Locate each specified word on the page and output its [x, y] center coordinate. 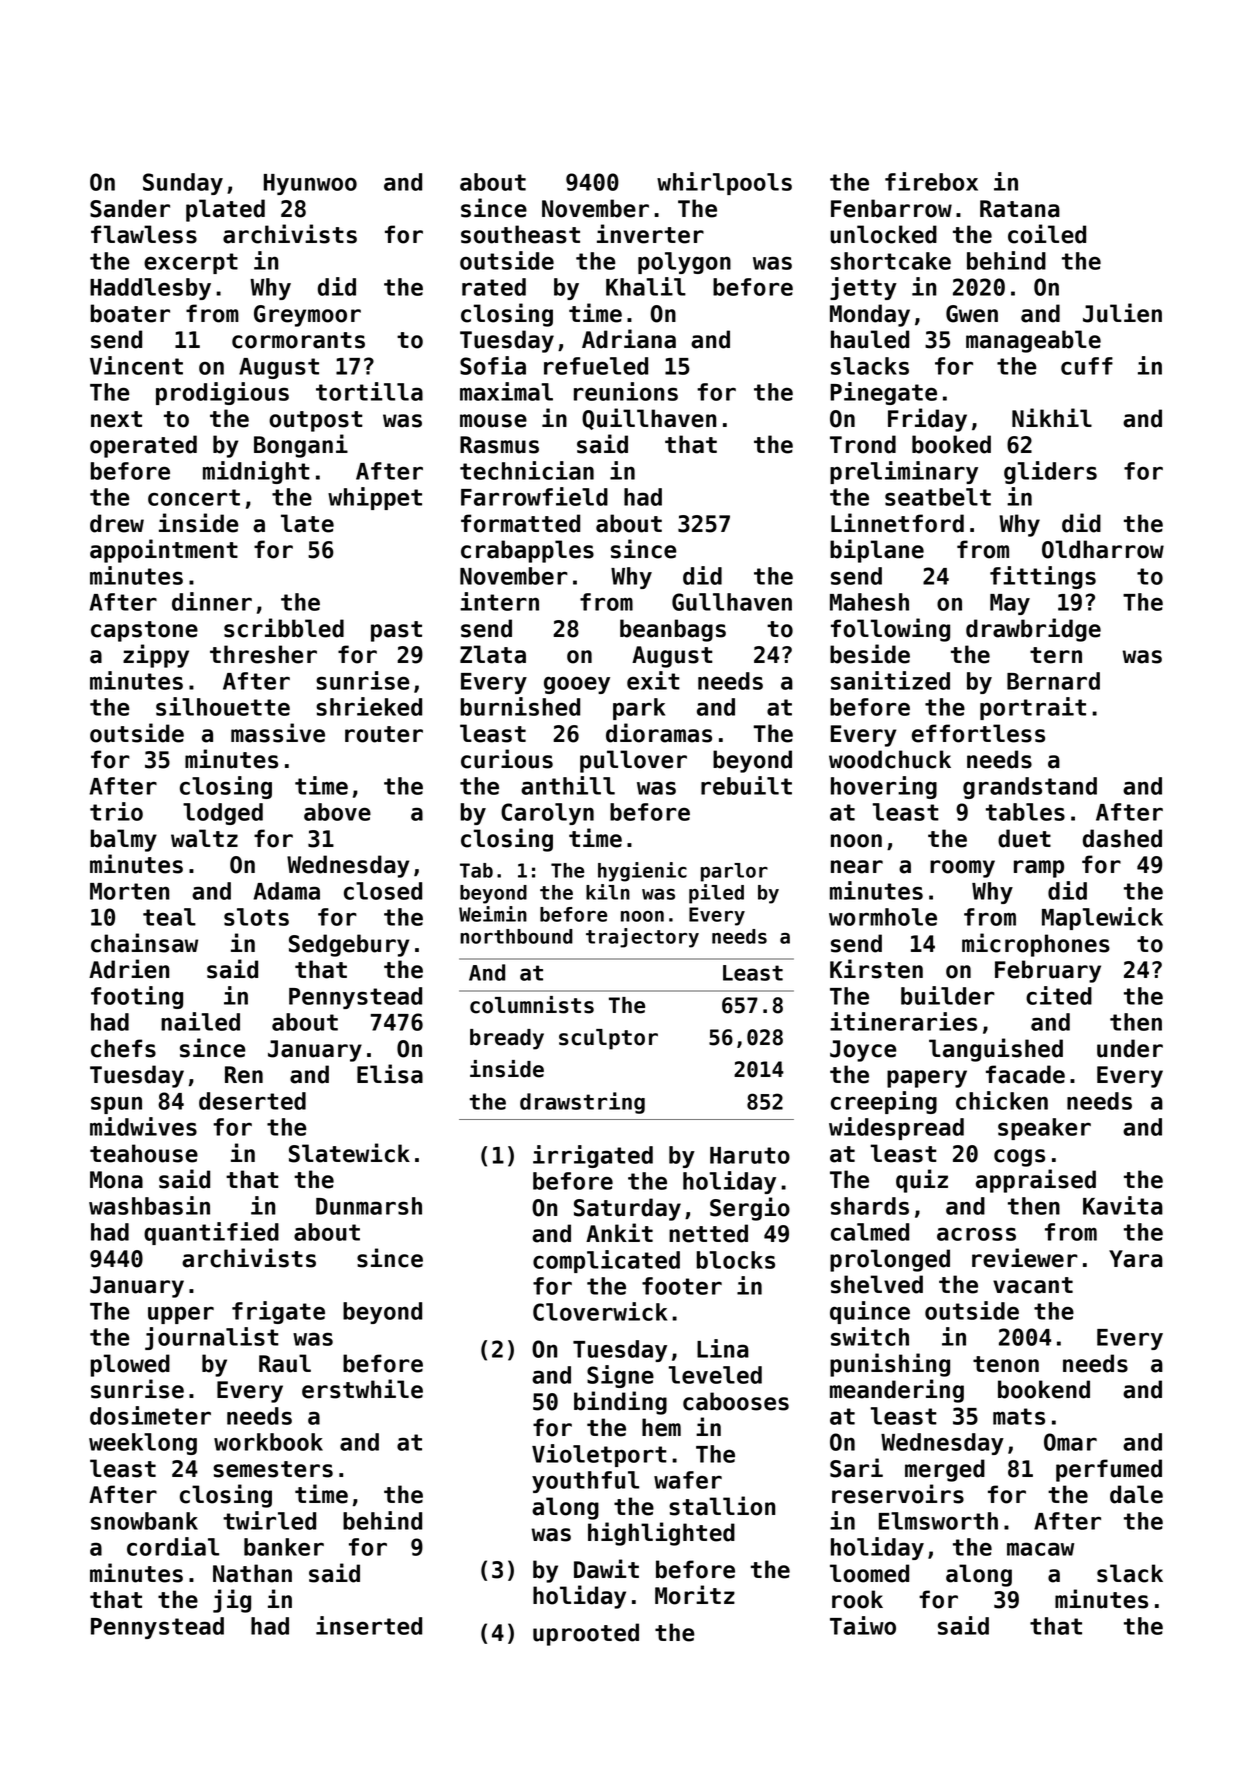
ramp [1039, 869]
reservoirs [898, 1494]
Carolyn [547, 814]
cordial [173, 1546]
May [1010, 604]
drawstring [582, 1103]
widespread [896, 1128]
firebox [931, 181]
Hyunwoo [310, 184]
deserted [252, 1101]
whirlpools [724, 183]
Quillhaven [649, 419]
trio [116, 811]
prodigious [222, 393]
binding [620, 1403]
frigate [278, 1312]
